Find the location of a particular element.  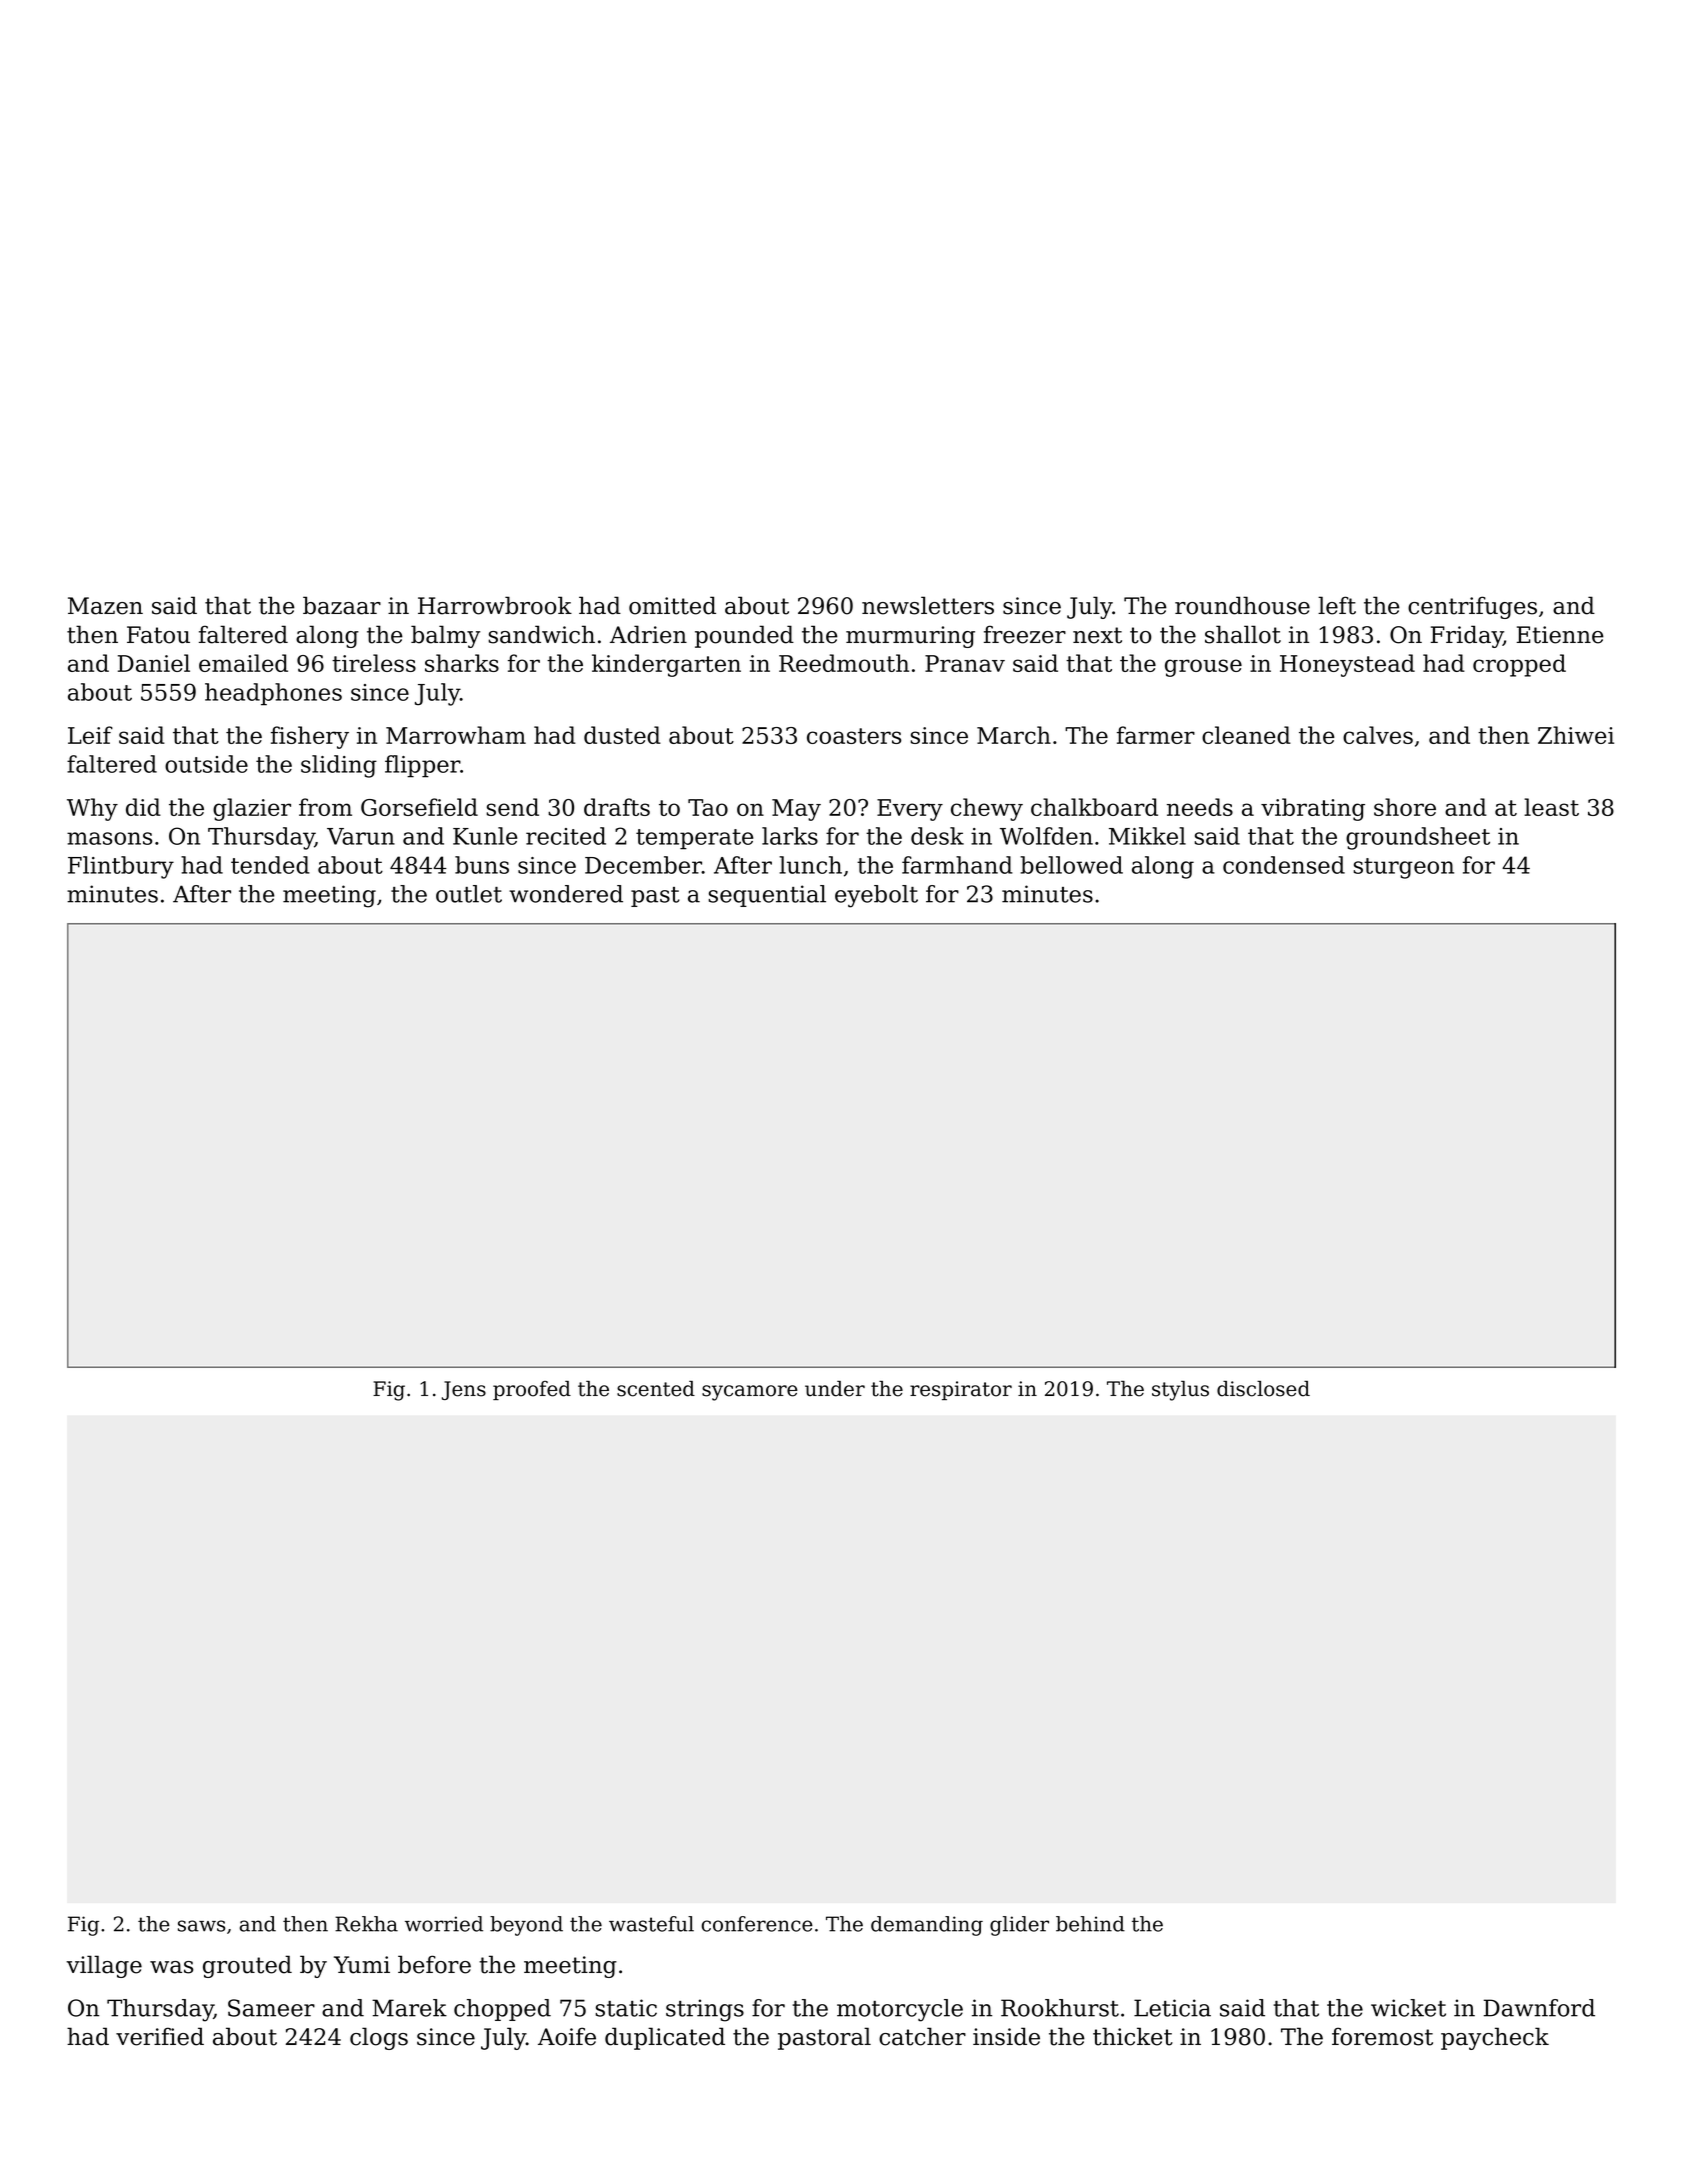

verified is located at coordinates (160, 2036).
